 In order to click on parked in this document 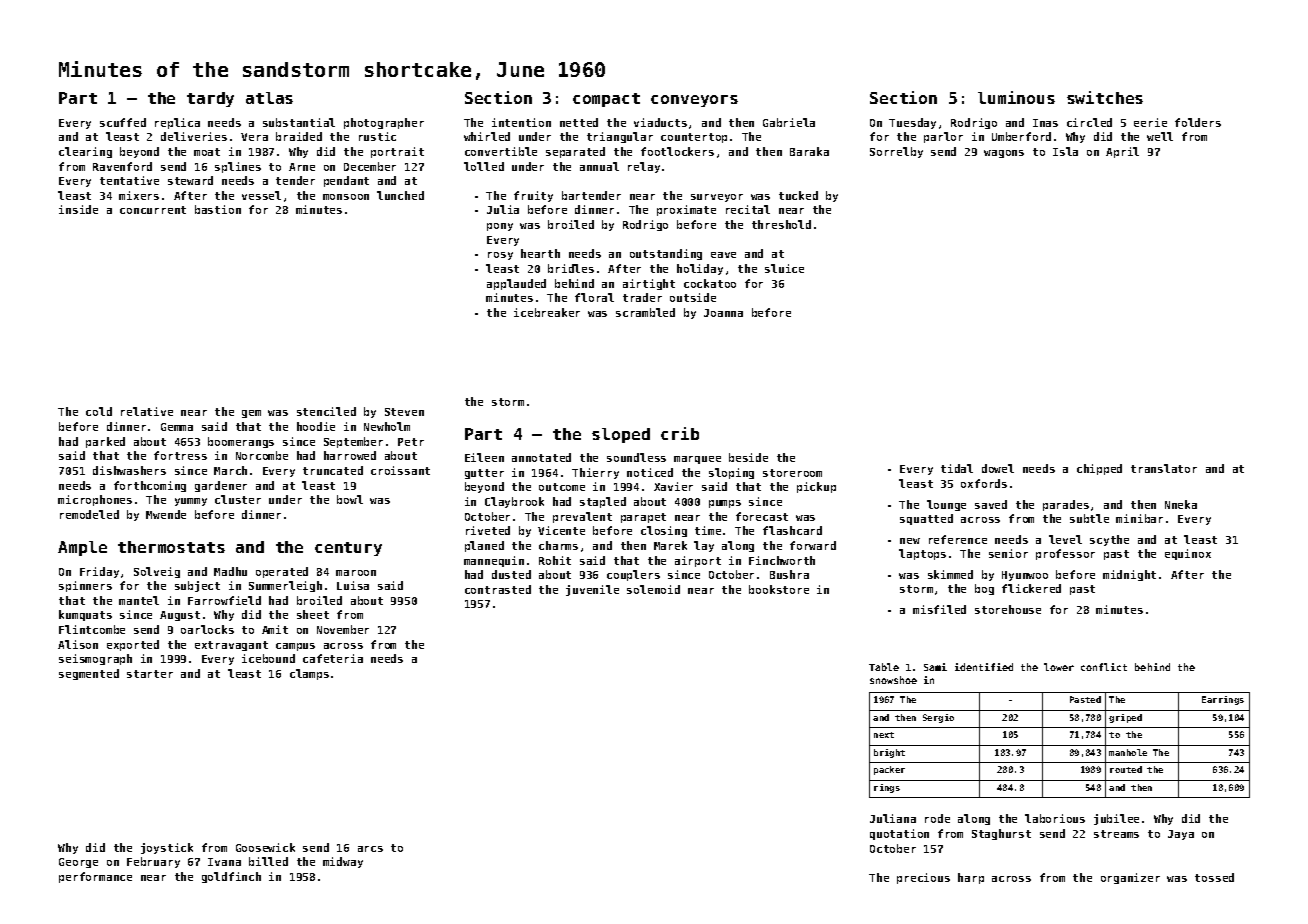, I will do `click(105, 442)`.
